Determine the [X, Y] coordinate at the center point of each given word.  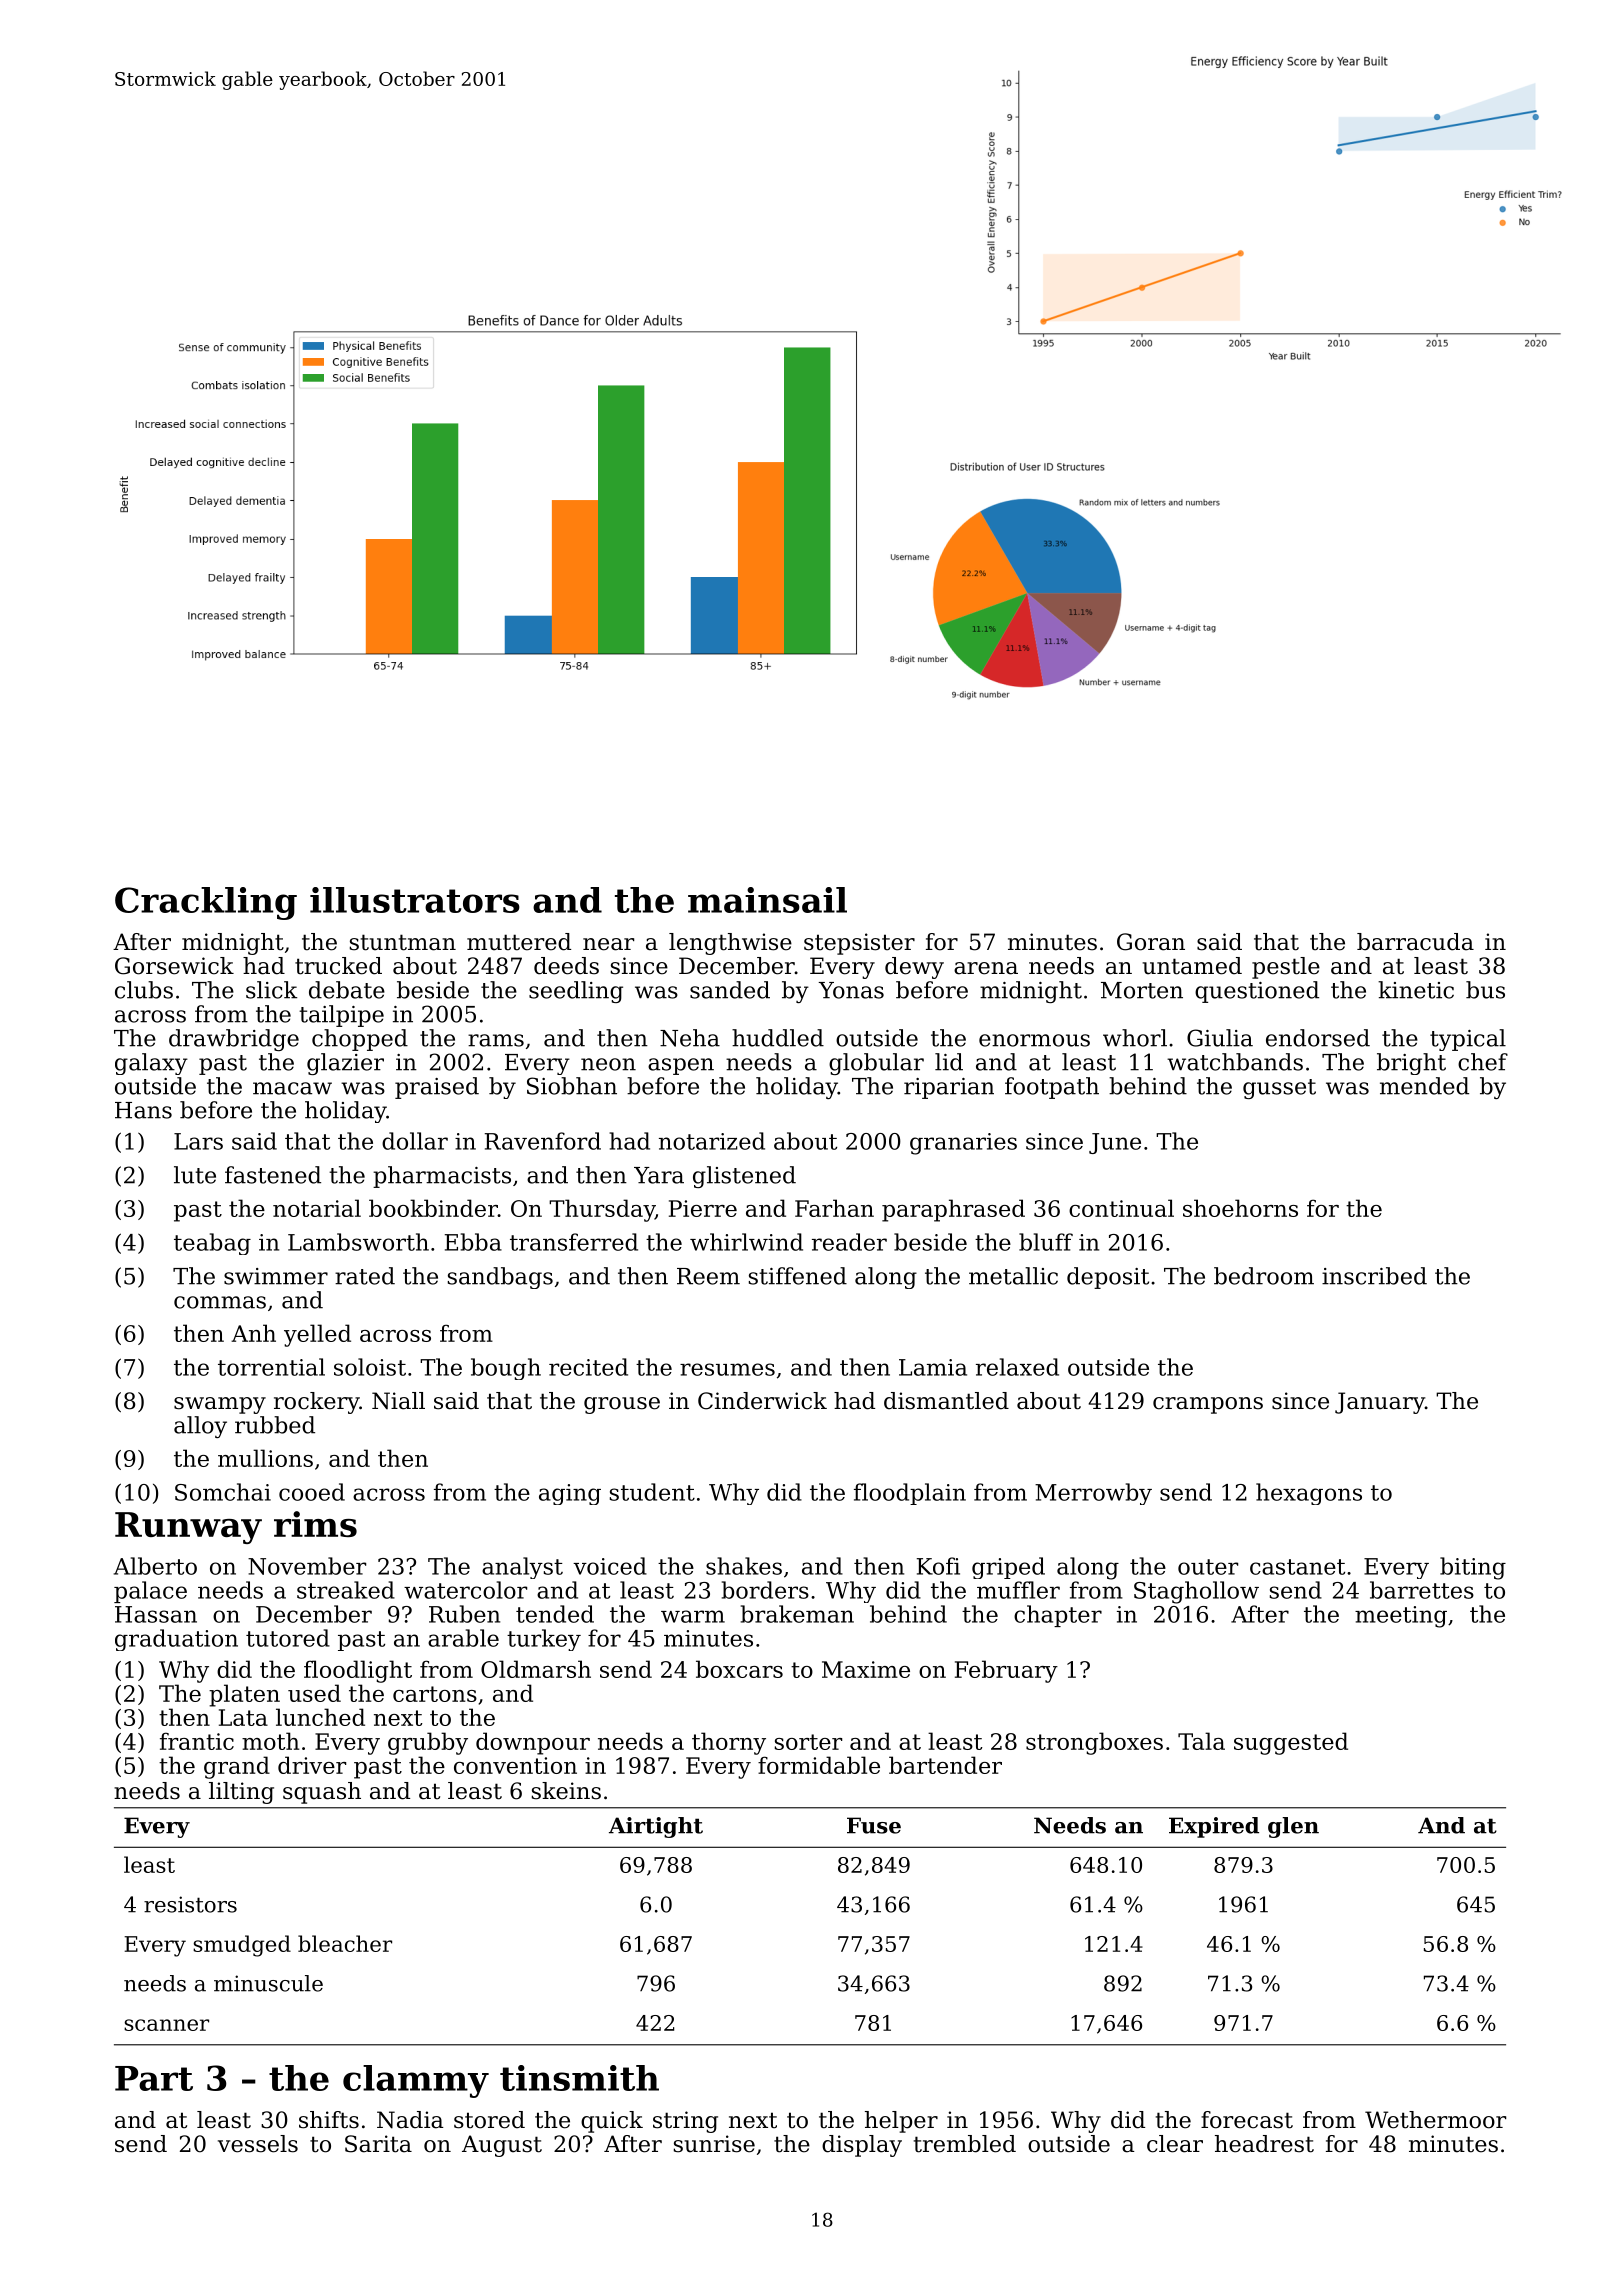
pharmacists [442, 1177]
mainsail [767, 900]
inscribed [1374, 1276]
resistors [190, 1904]
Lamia [933, 1367]
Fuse [874, 1825]
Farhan [834, 1208]
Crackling [206, 903]
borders [765, 1590]
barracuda [1415, 942]
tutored [288, 1638]
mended [1424, 1086]
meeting [1401, 1617]
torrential [271, 1367]
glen [1293, 1827]
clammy [416, 2081]
